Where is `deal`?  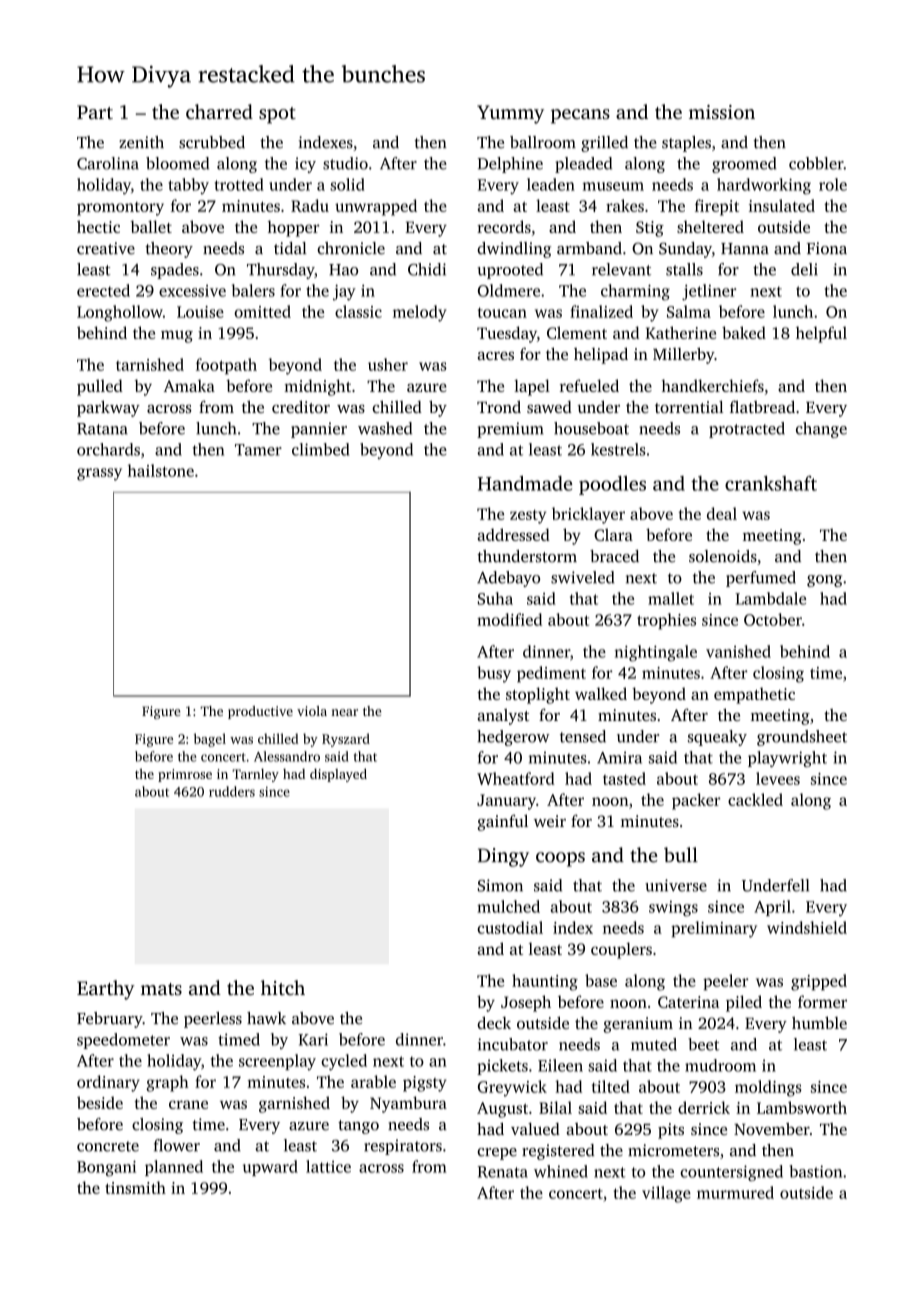
deal is located at coordinates (722, 513).
